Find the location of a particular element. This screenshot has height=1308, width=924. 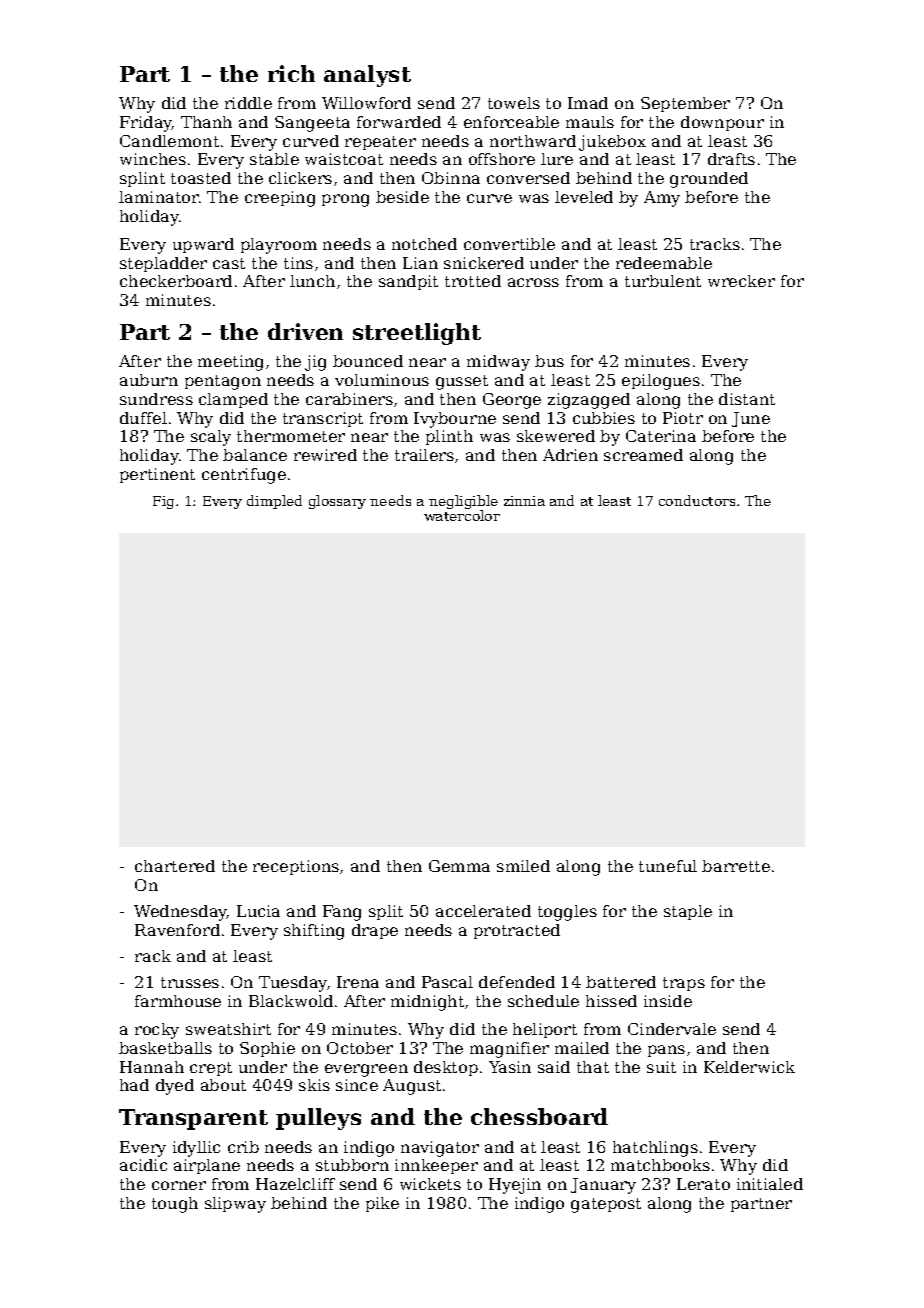

convertible is located at coordinates (509, 244).
